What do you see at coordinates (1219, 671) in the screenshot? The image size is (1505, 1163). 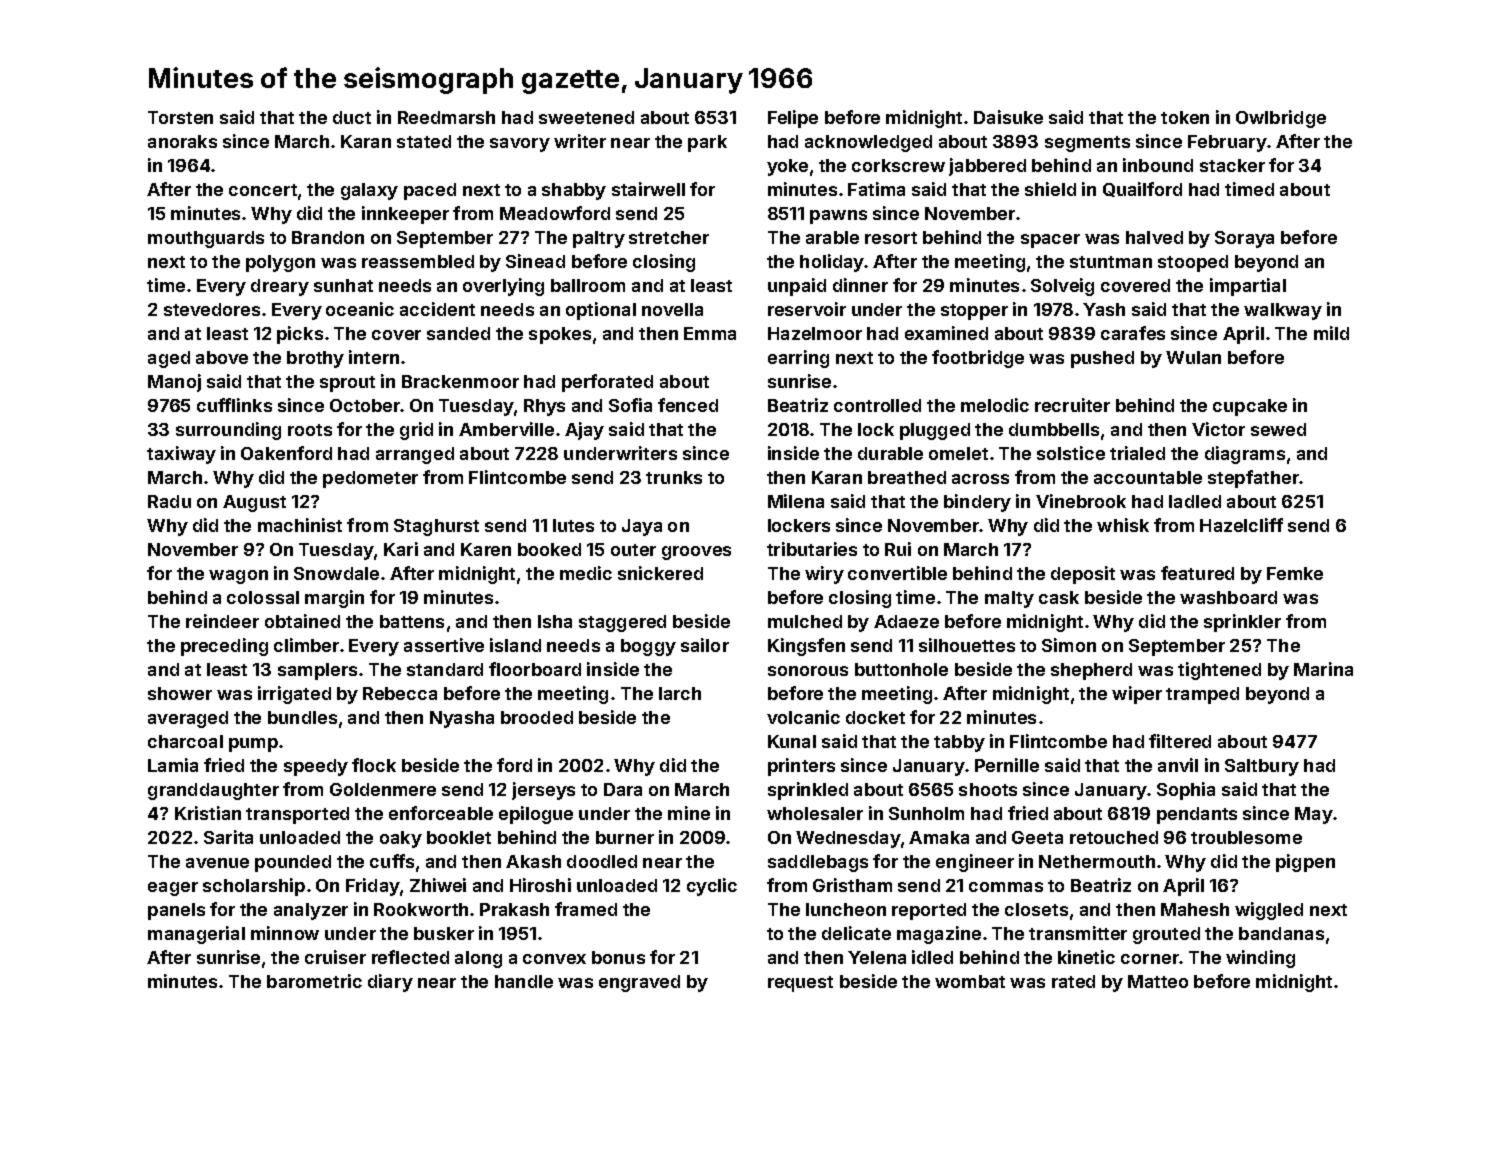 I see `tightened` at bounding box center [1219, 671].
